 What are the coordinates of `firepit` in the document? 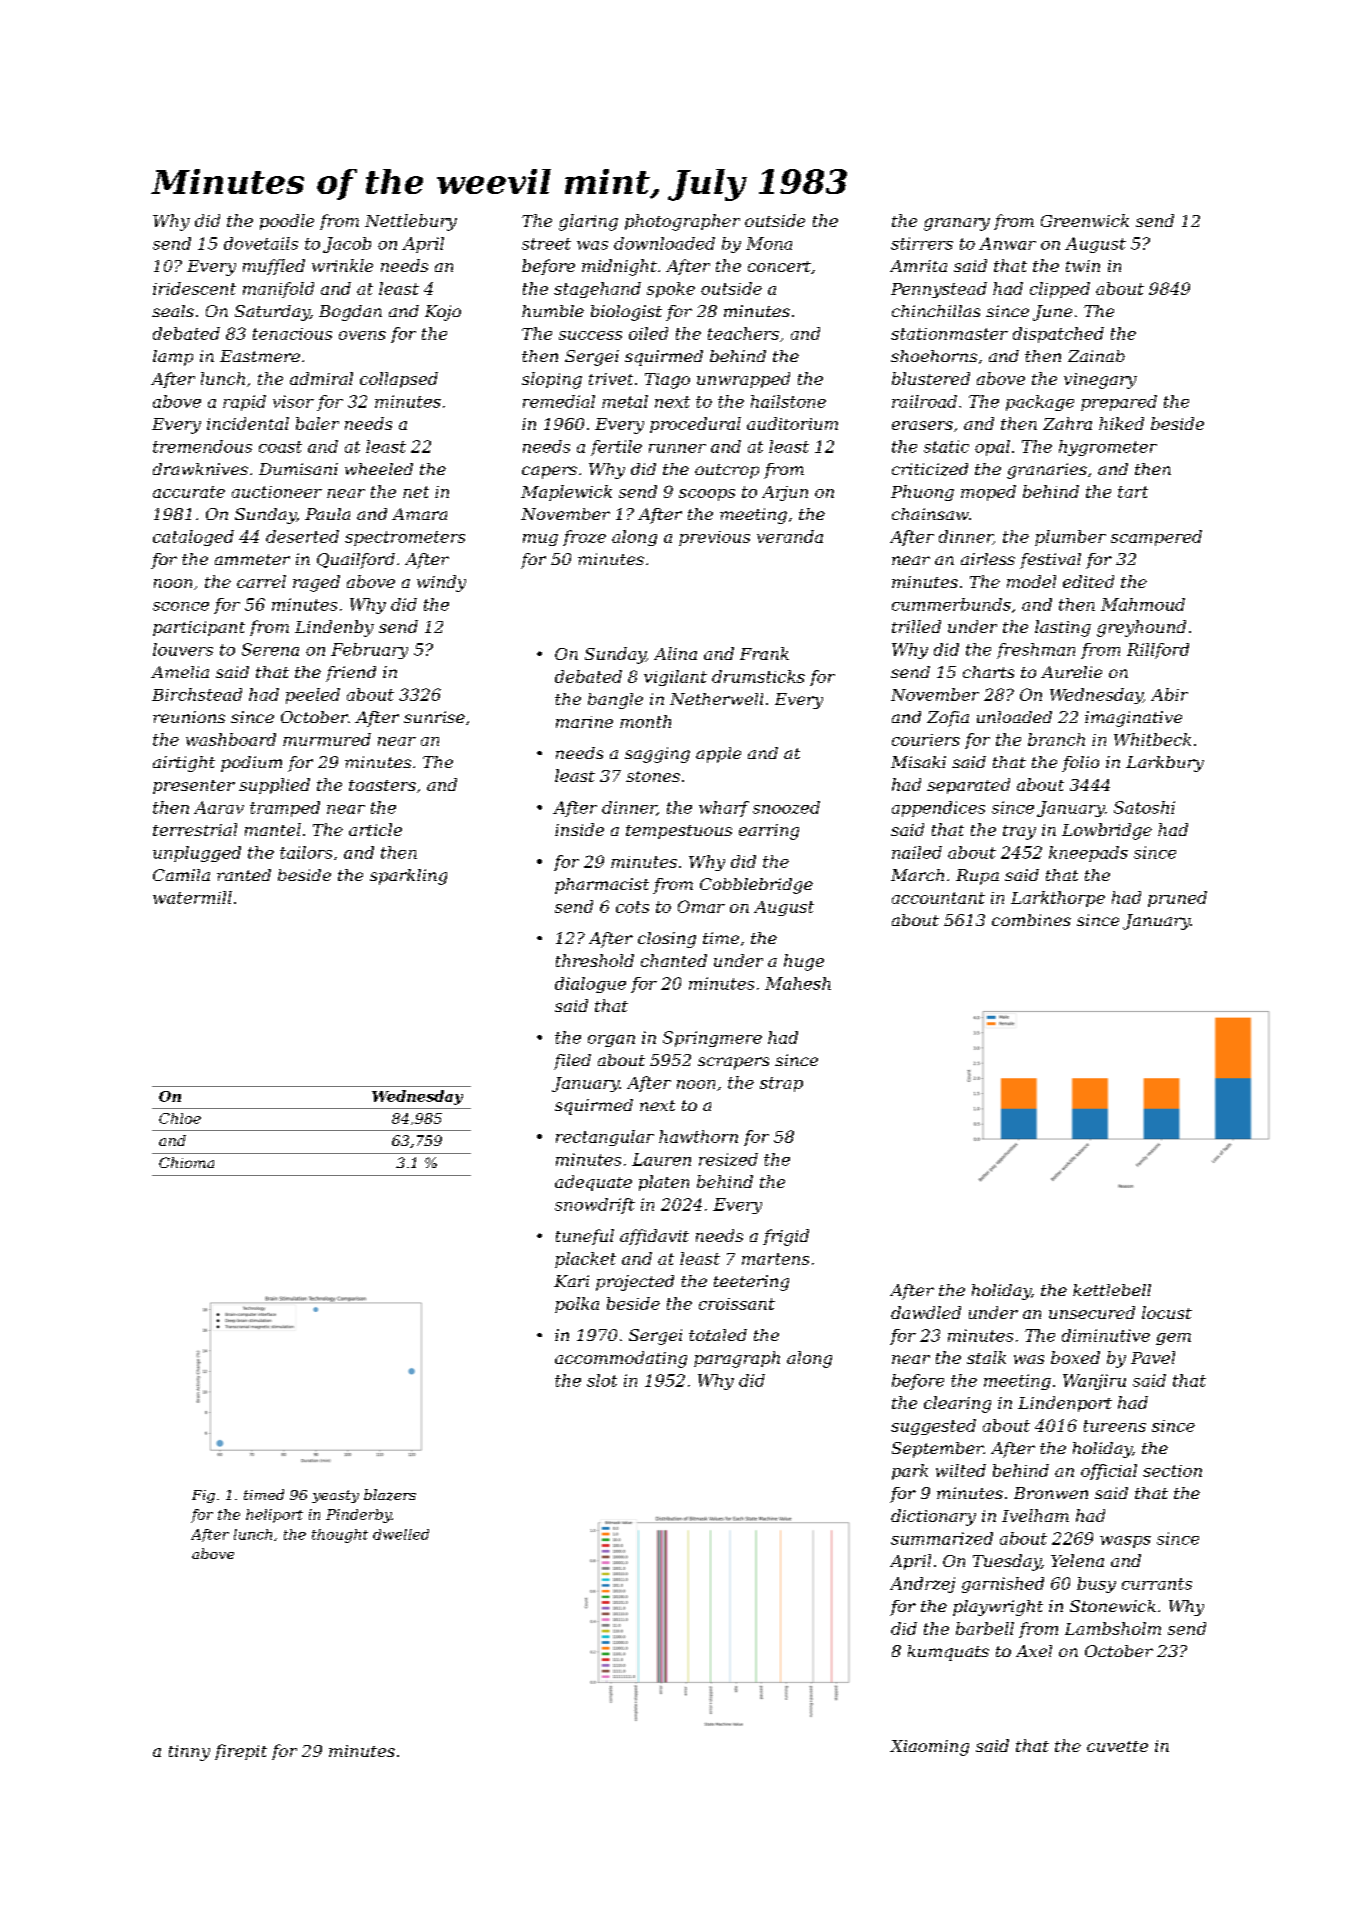 It's located at (241, 1752).
